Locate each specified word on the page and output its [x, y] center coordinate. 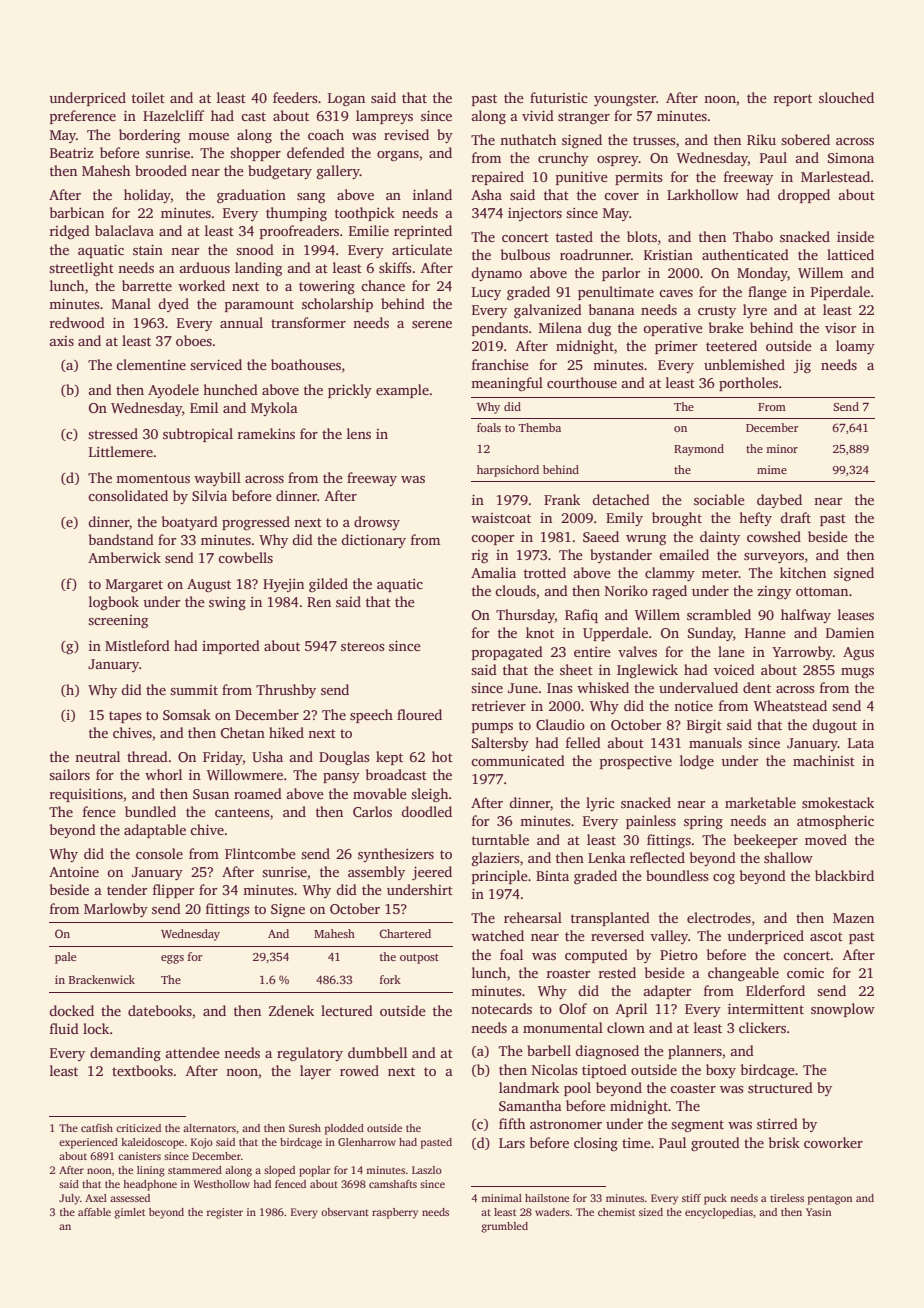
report [793, 100]
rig [480, 556]
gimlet [129, 1213]
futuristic [558, 97]
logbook [114, 603]
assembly [376, 873]
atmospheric [835, 822]
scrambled [719, 614]
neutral [97, 756]
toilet [148, 97]
